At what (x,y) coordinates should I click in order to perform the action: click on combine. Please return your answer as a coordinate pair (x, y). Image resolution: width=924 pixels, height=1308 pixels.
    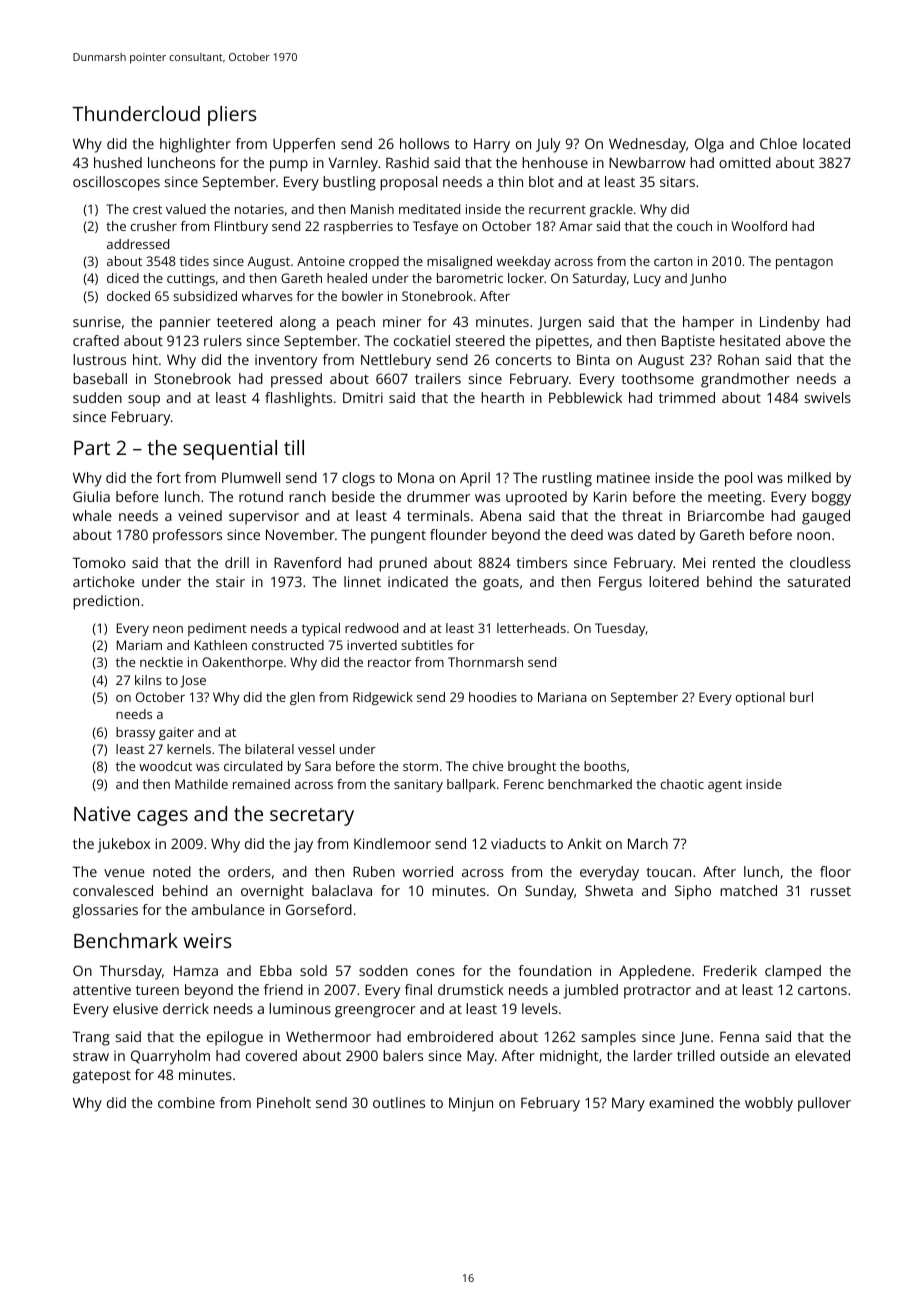
    Looking at the image, I should click on (186, 1102).
